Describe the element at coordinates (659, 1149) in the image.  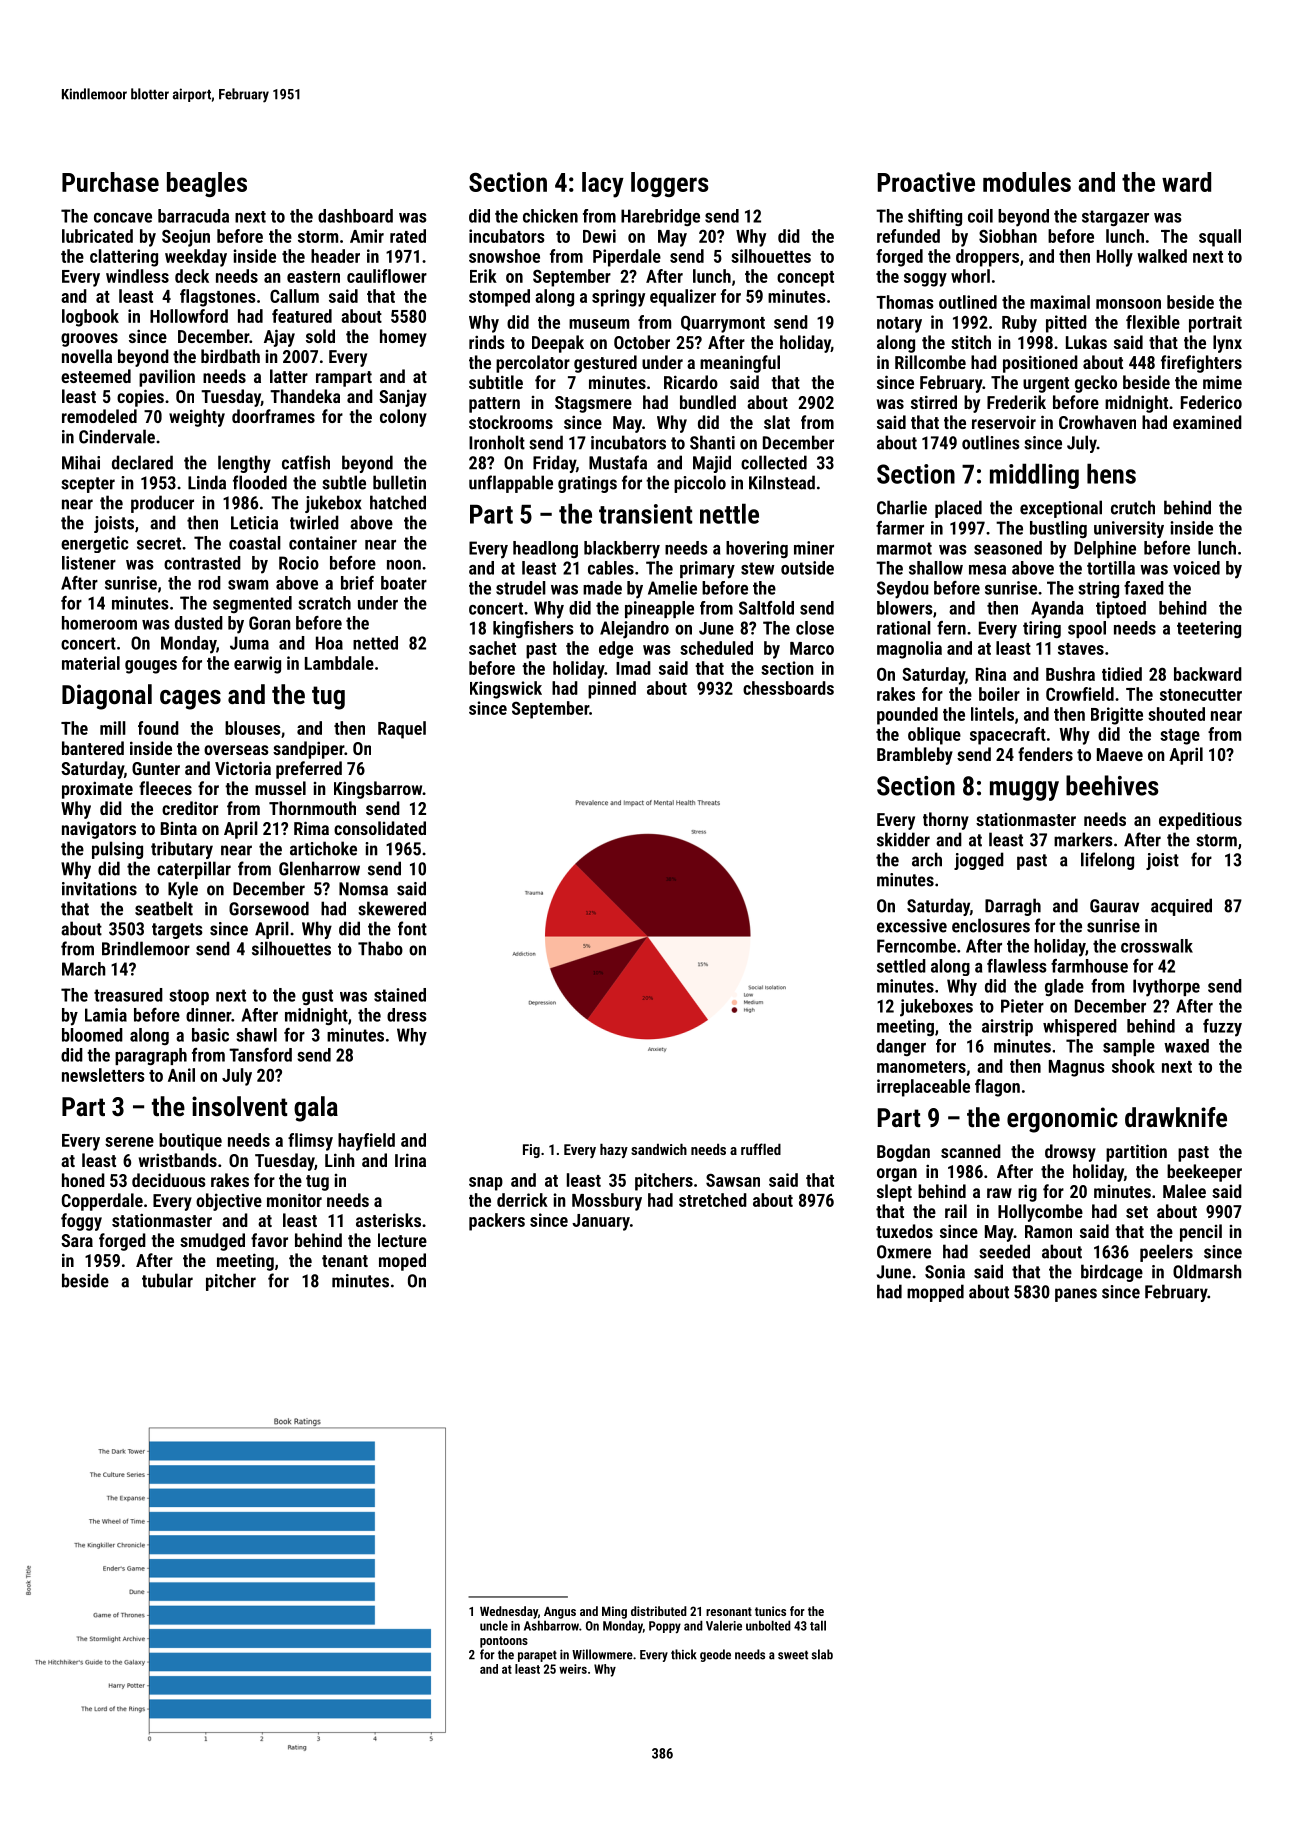
I see `sandwich` at that location.
